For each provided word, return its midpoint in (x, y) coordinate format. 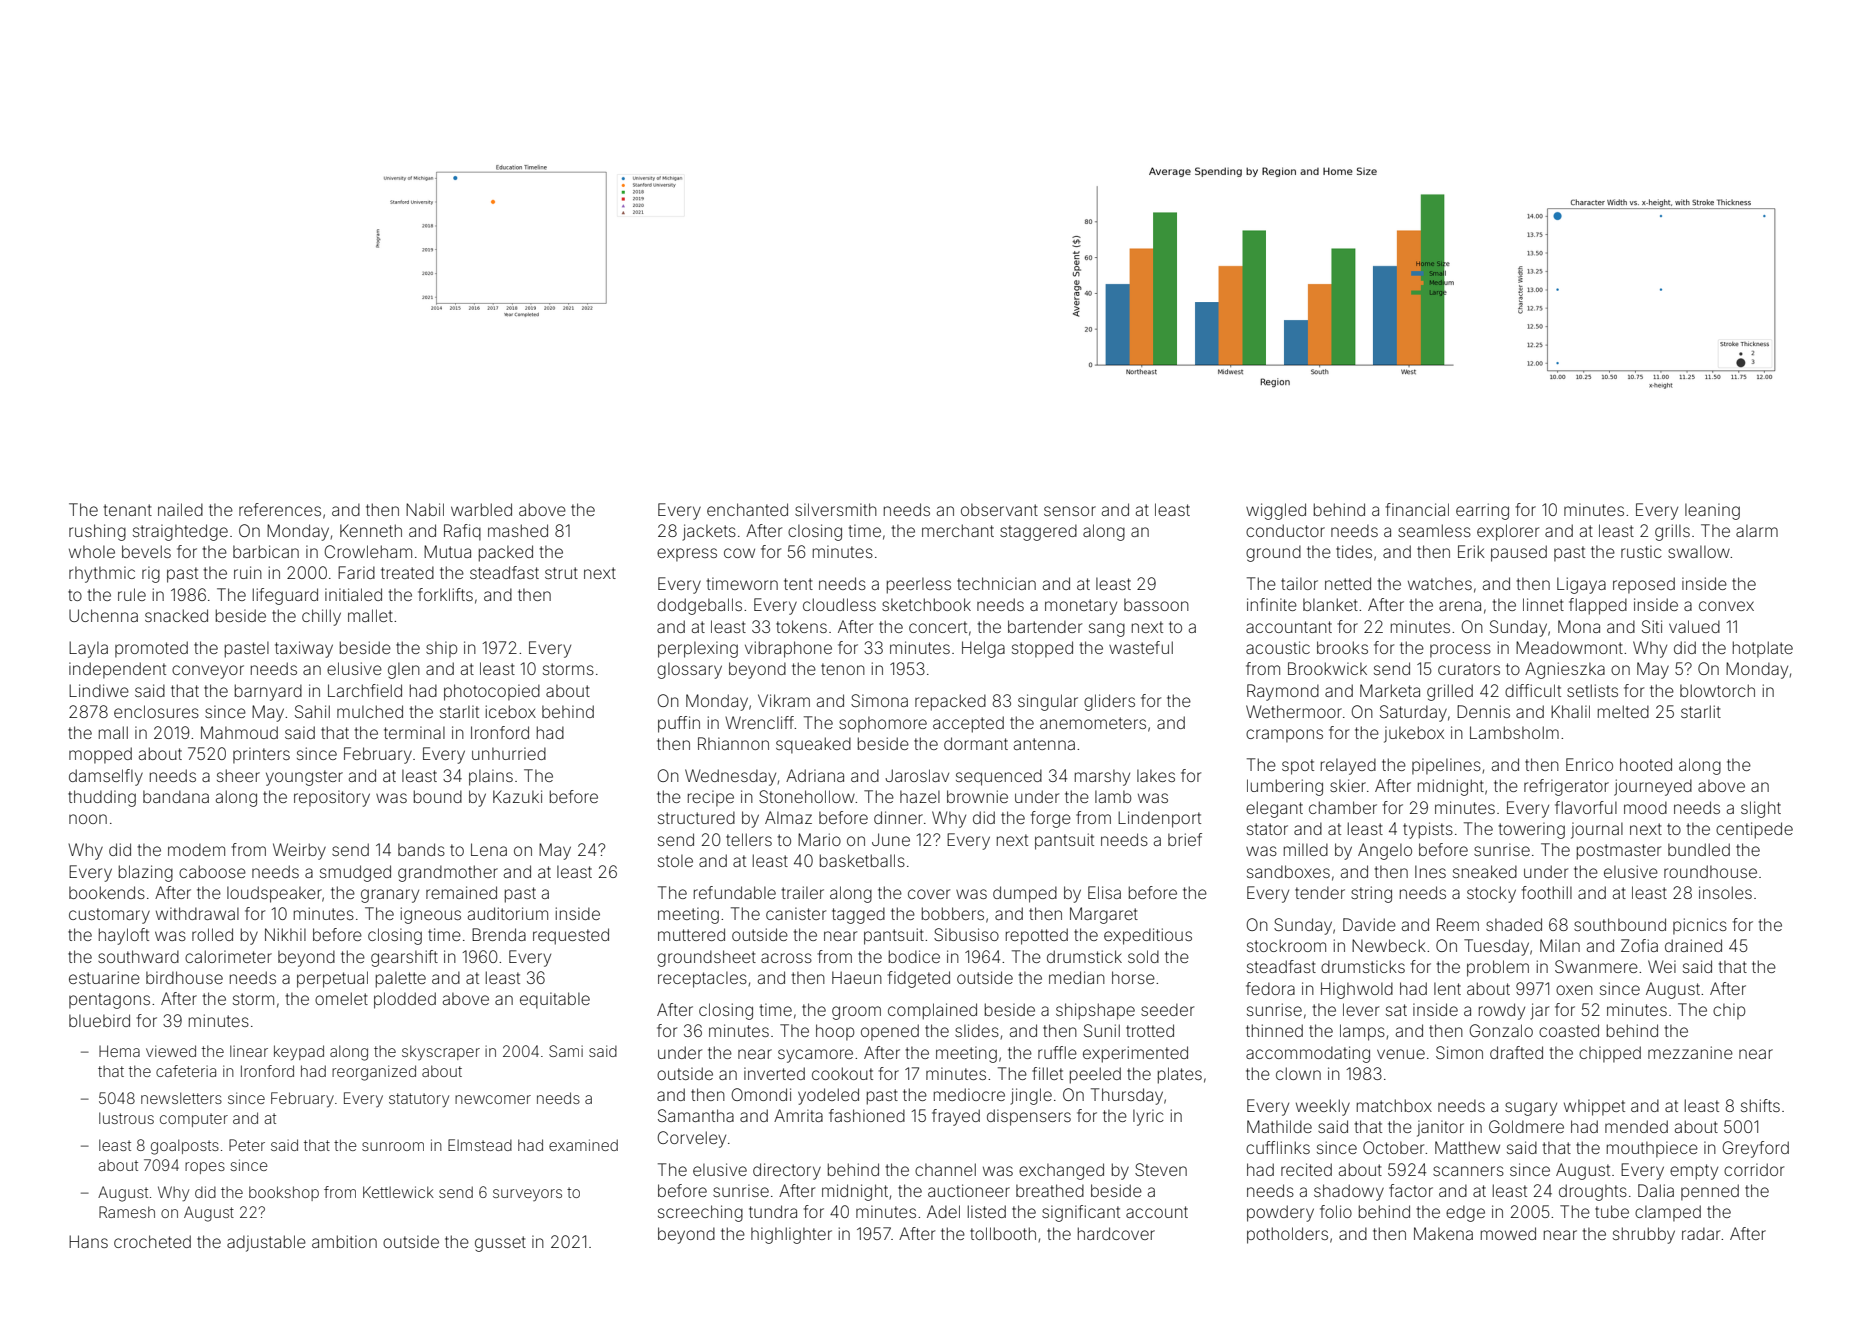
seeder (1167, 1009)
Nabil (425, 509)
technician (996, 583)
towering (1532, 830)
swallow (1699, 552)
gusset (500, 1244)
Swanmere (1596, 966)
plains (491, 777)
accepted (968, 724)
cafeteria (186, 1071)
